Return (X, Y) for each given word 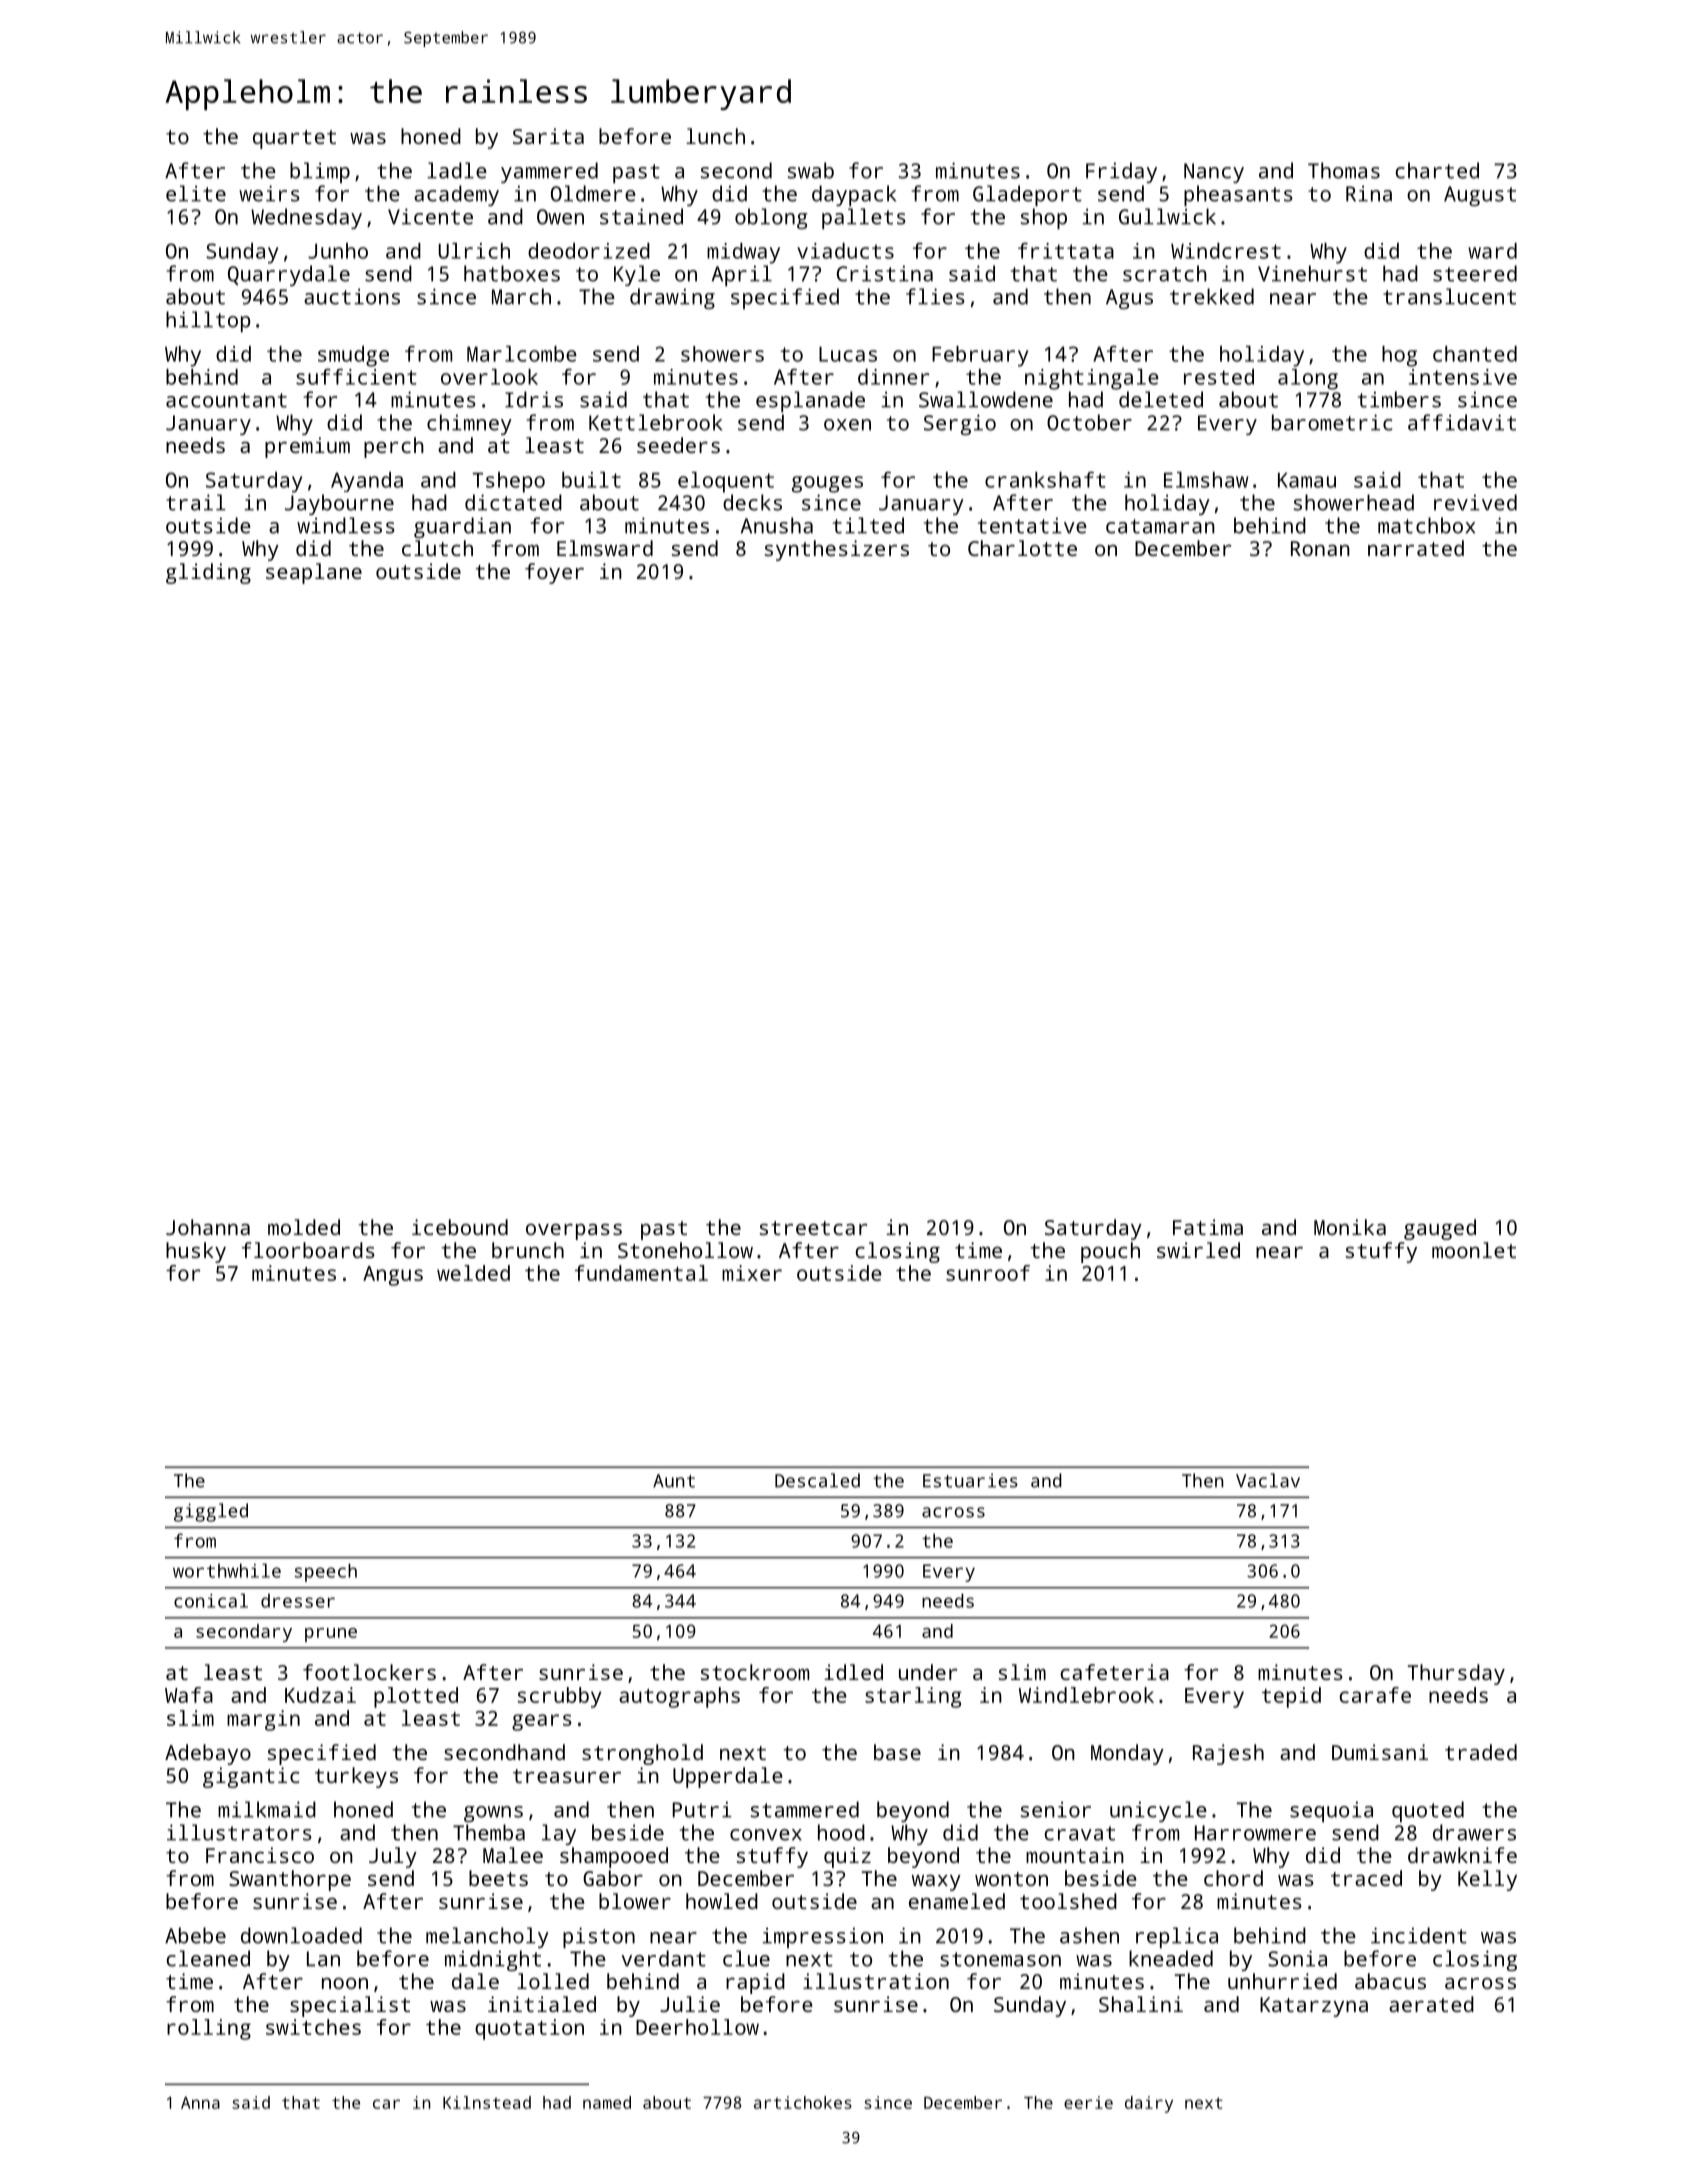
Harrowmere (1255, 1833)
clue (746, 1958)
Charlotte (1022, 548)
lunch (715, 136)
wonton (1011, 1879)
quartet (294, 139)
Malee (513, 1855)
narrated (1416, 548)
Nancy (1214, 173)
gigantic (251, 1777)
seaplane (314, 573)
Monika (1350, 1227)
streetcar (814, 1228)
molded (304, 1227)
